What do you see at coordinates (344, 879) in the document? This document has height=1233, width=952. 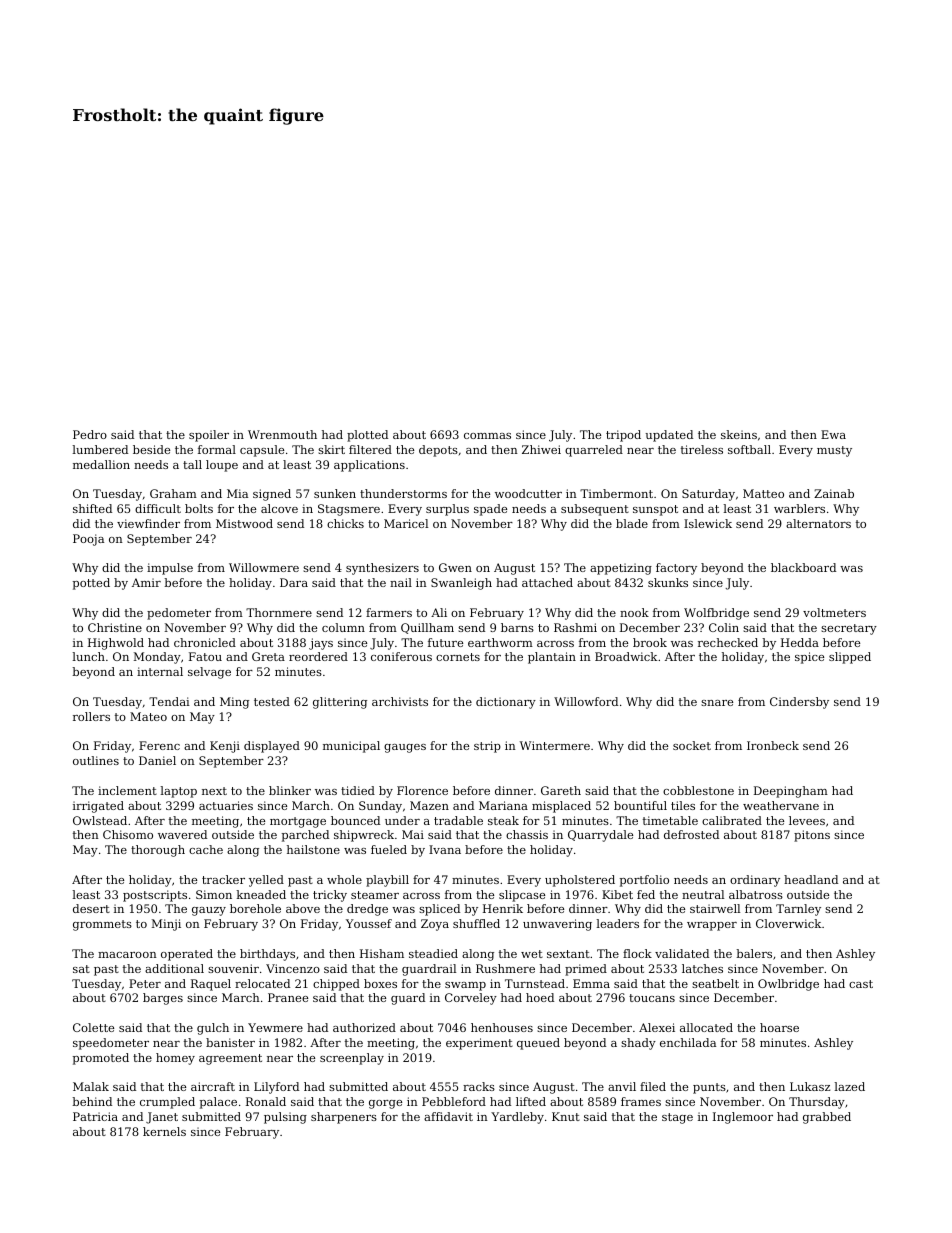 I see `whole` at bounding box center [344, 879].
